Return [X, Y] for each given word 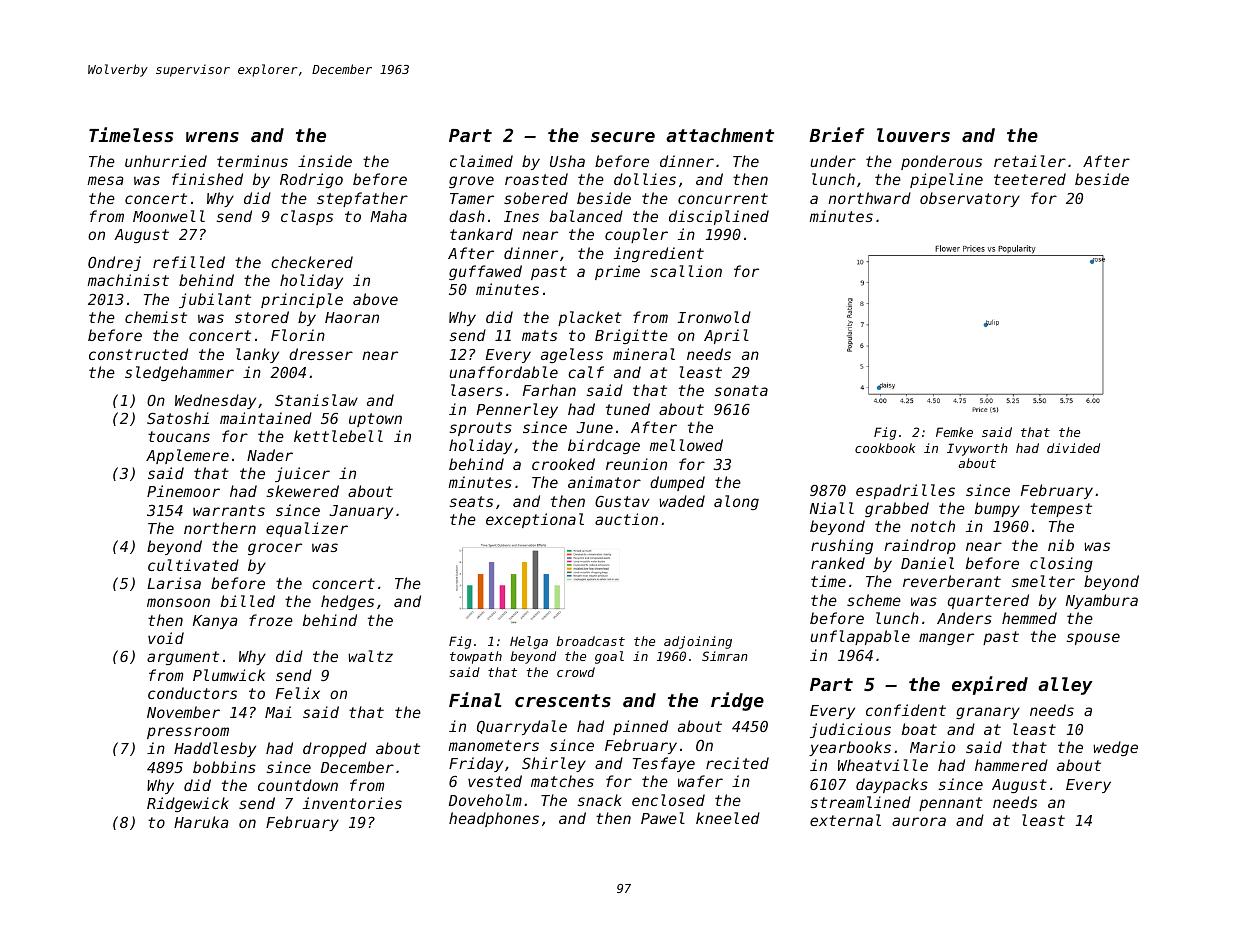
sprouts [480, 429]
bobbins [224, 767]
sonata [741, 390]
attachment [720, 135]
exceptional [535, 520]
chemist [156, 317]
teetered [1030, 179]
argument [183, 658]
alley [1065, 686]
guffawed [485, 272]
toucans [179, 436]
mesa [105, 180]
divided [1073, 448]
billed [248, 601]
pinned [640, 727]
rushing [842, 546]
